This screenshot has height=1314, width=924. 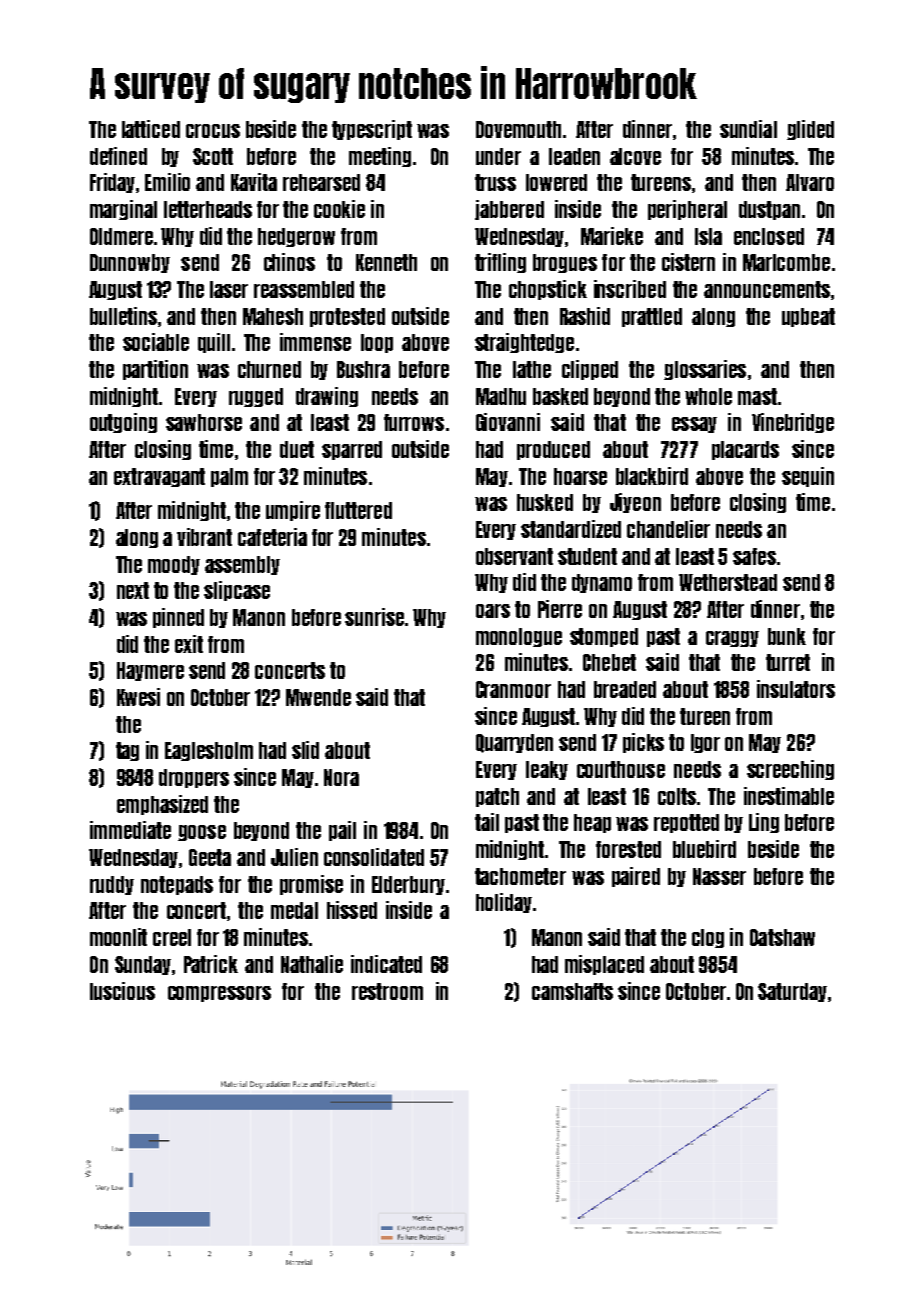 What do you see at coordinates (769, 210) in the screenshot?
I see `dustpan` at bounding box center [769, 210].
